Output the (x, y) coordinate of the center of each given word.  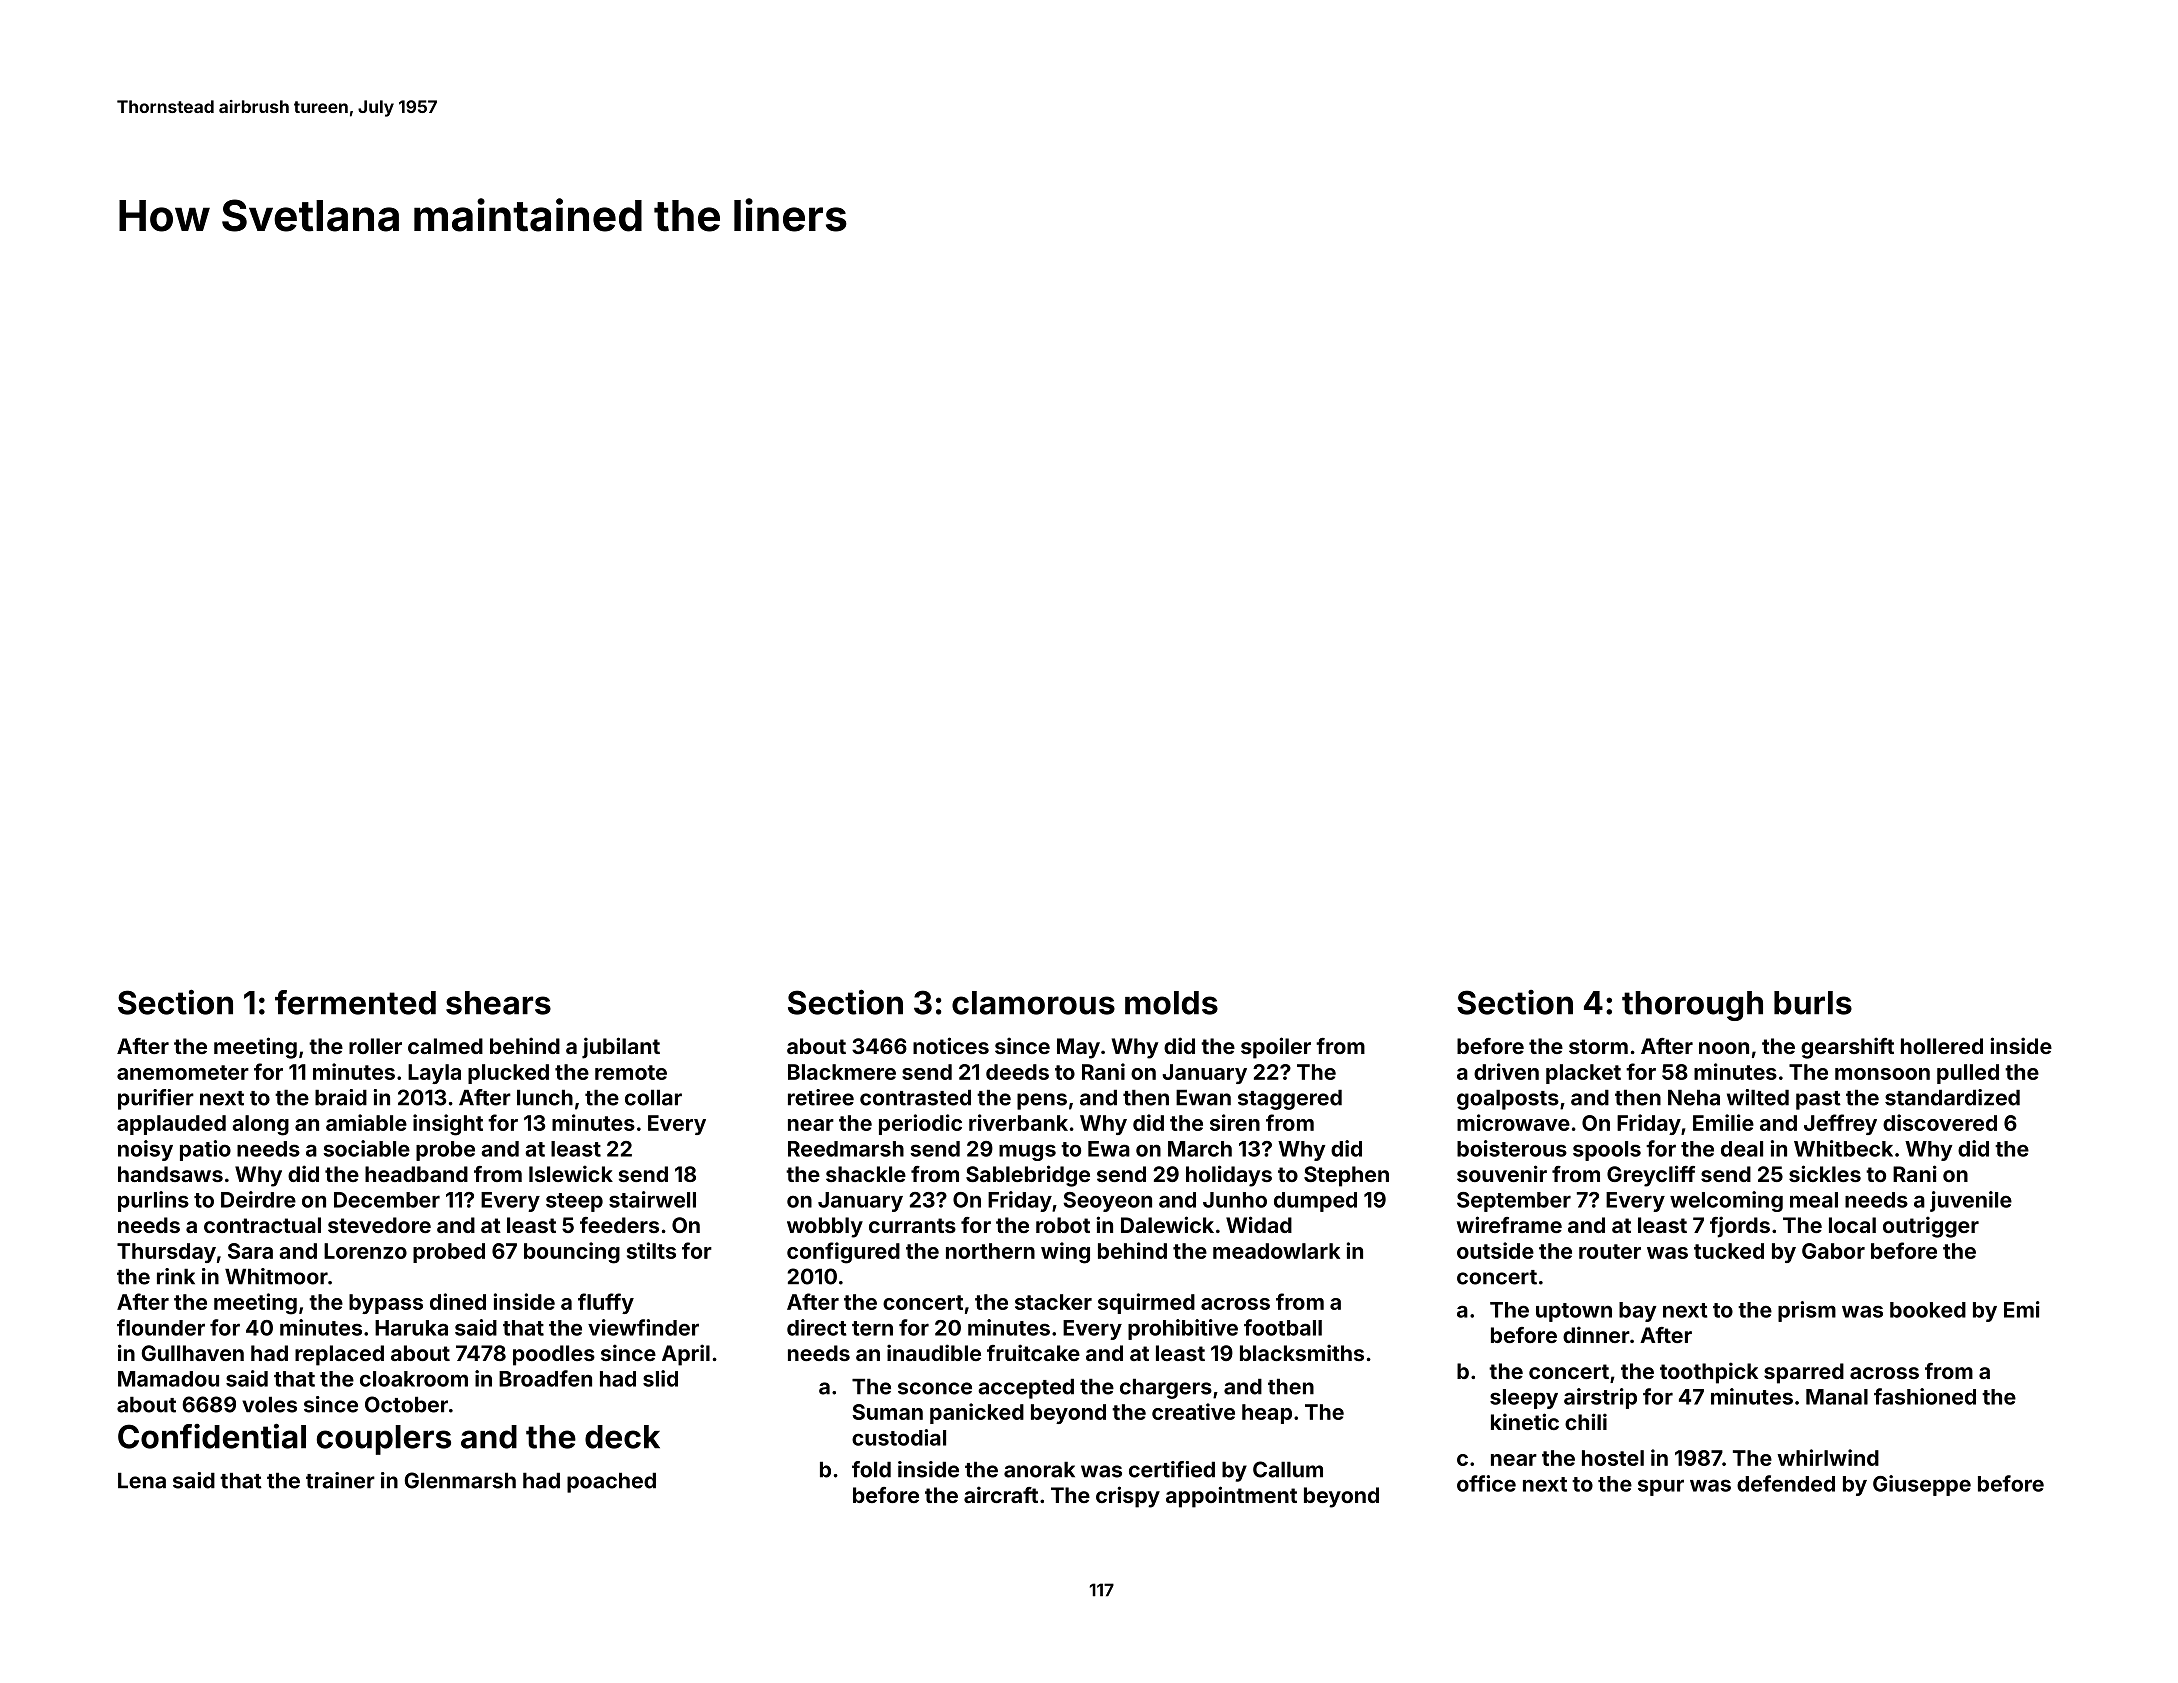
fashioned (1925, 1396)
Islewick (571, 1173)
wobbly (825, 1227)
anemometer (183, 1072)
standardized (1952, 1097)
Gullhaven (192, 1353)
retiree (821, 1097)
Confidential (212, 1436)
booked (1928, 1310)
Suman (887, 1412)
